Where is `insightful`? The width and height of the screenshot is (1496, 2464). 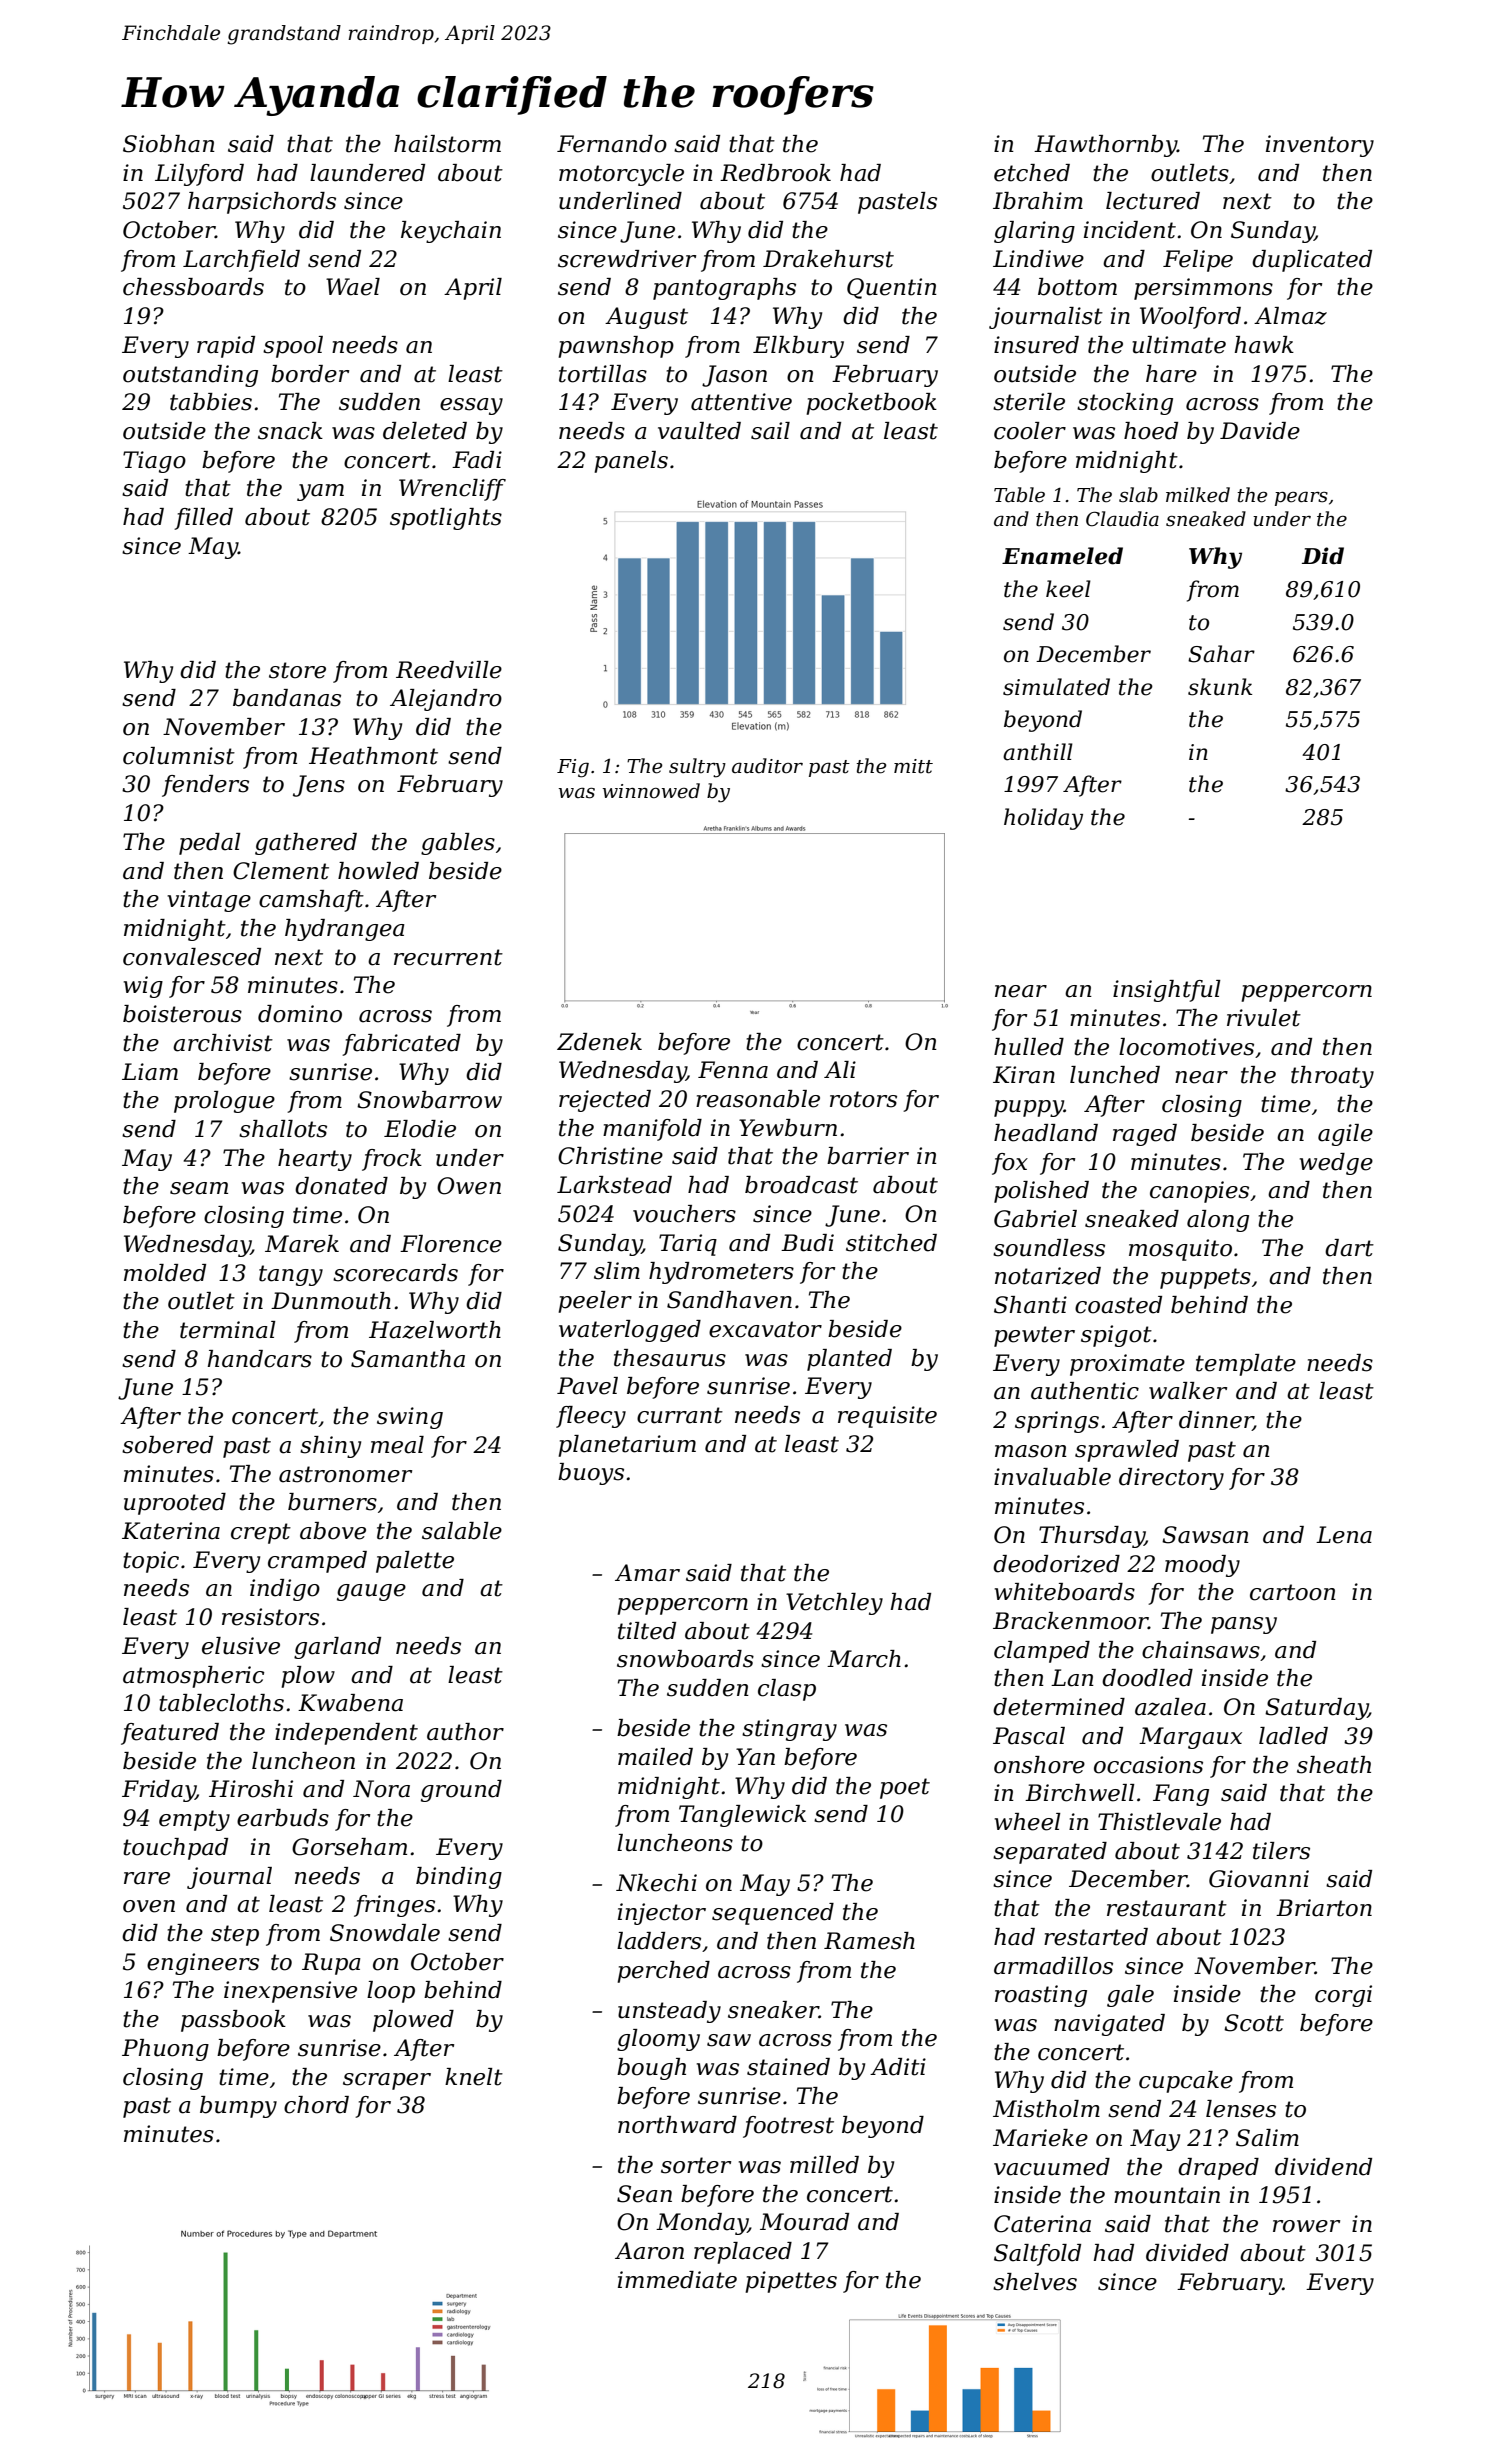
insightful is located at coordinates (1167, 991).
